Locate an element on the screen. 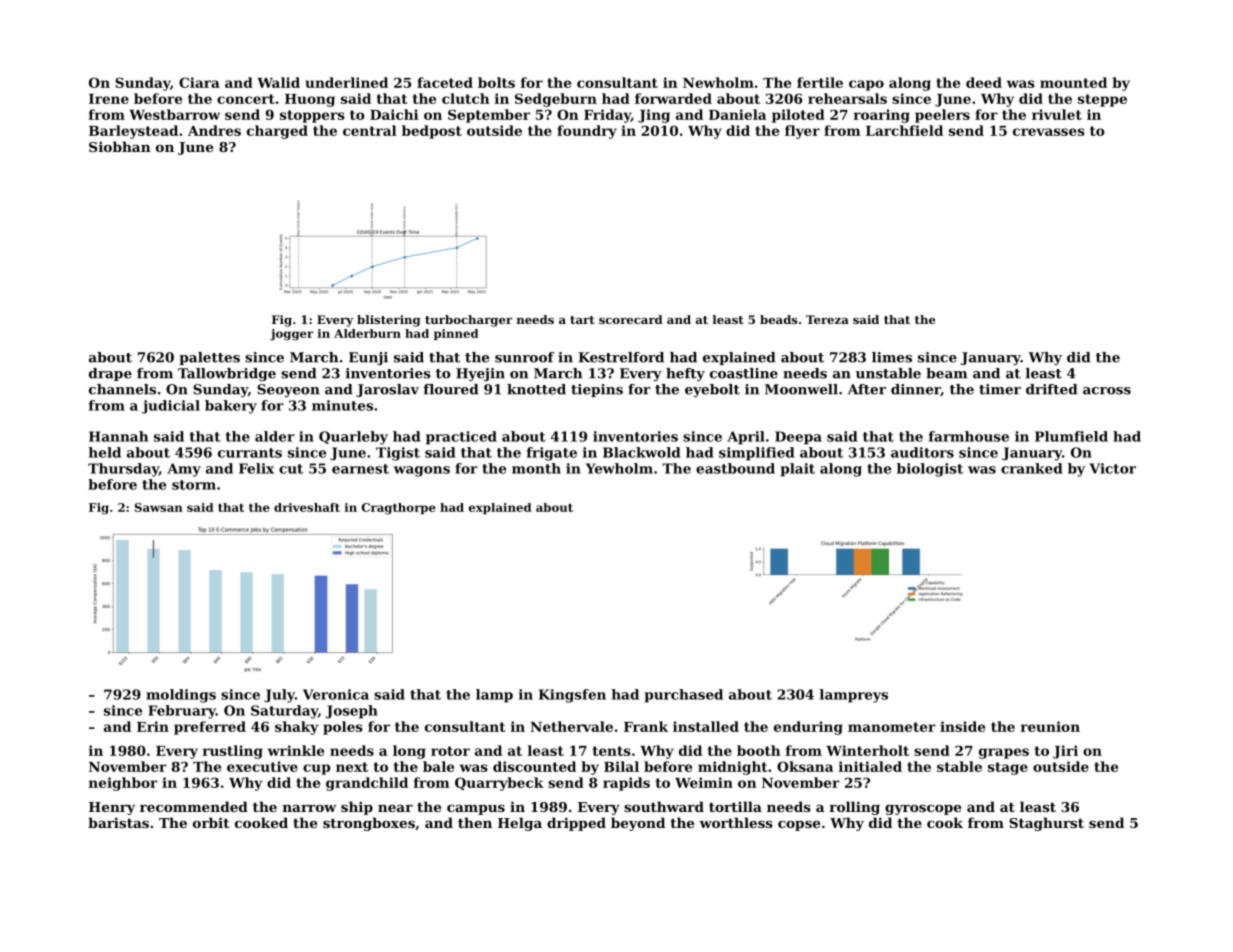 The width and height of the screenshot is (1233, 952). rivulet is located at coordinates (1057, 114).
